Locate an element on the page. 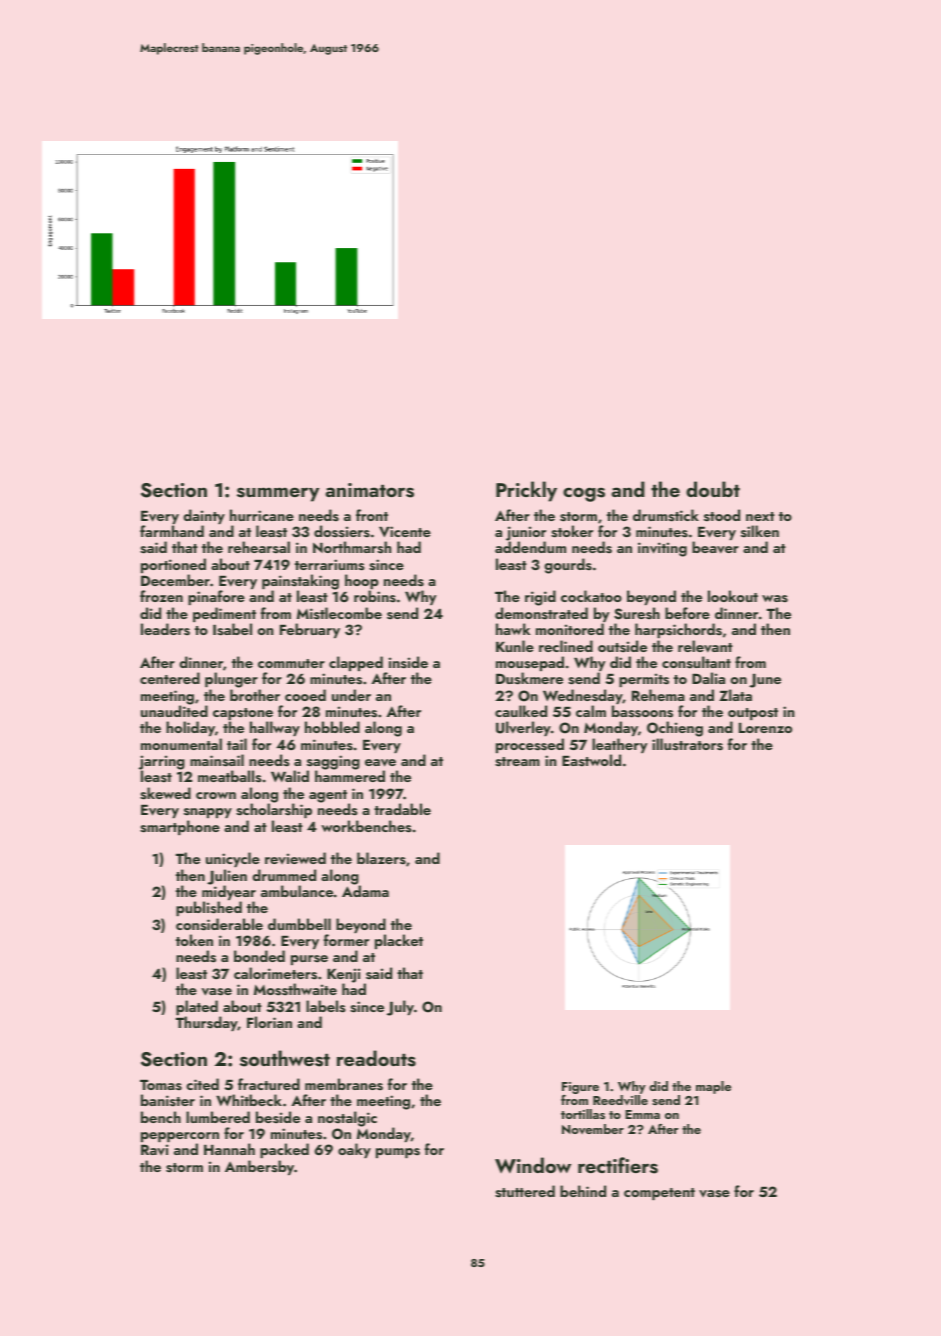 The image size is (941, 1336). doubt is located at coordinates (713, 489).
